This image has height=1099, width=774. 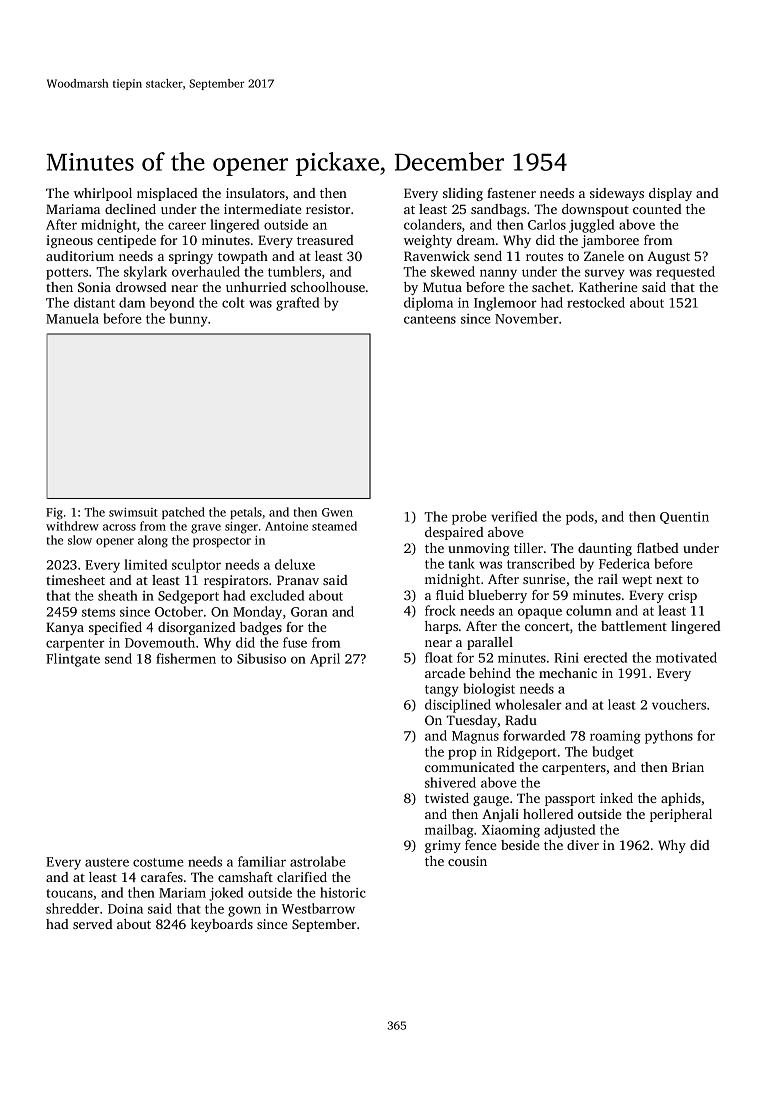 I want to click on misplaced, so click(x=167, y=194).
